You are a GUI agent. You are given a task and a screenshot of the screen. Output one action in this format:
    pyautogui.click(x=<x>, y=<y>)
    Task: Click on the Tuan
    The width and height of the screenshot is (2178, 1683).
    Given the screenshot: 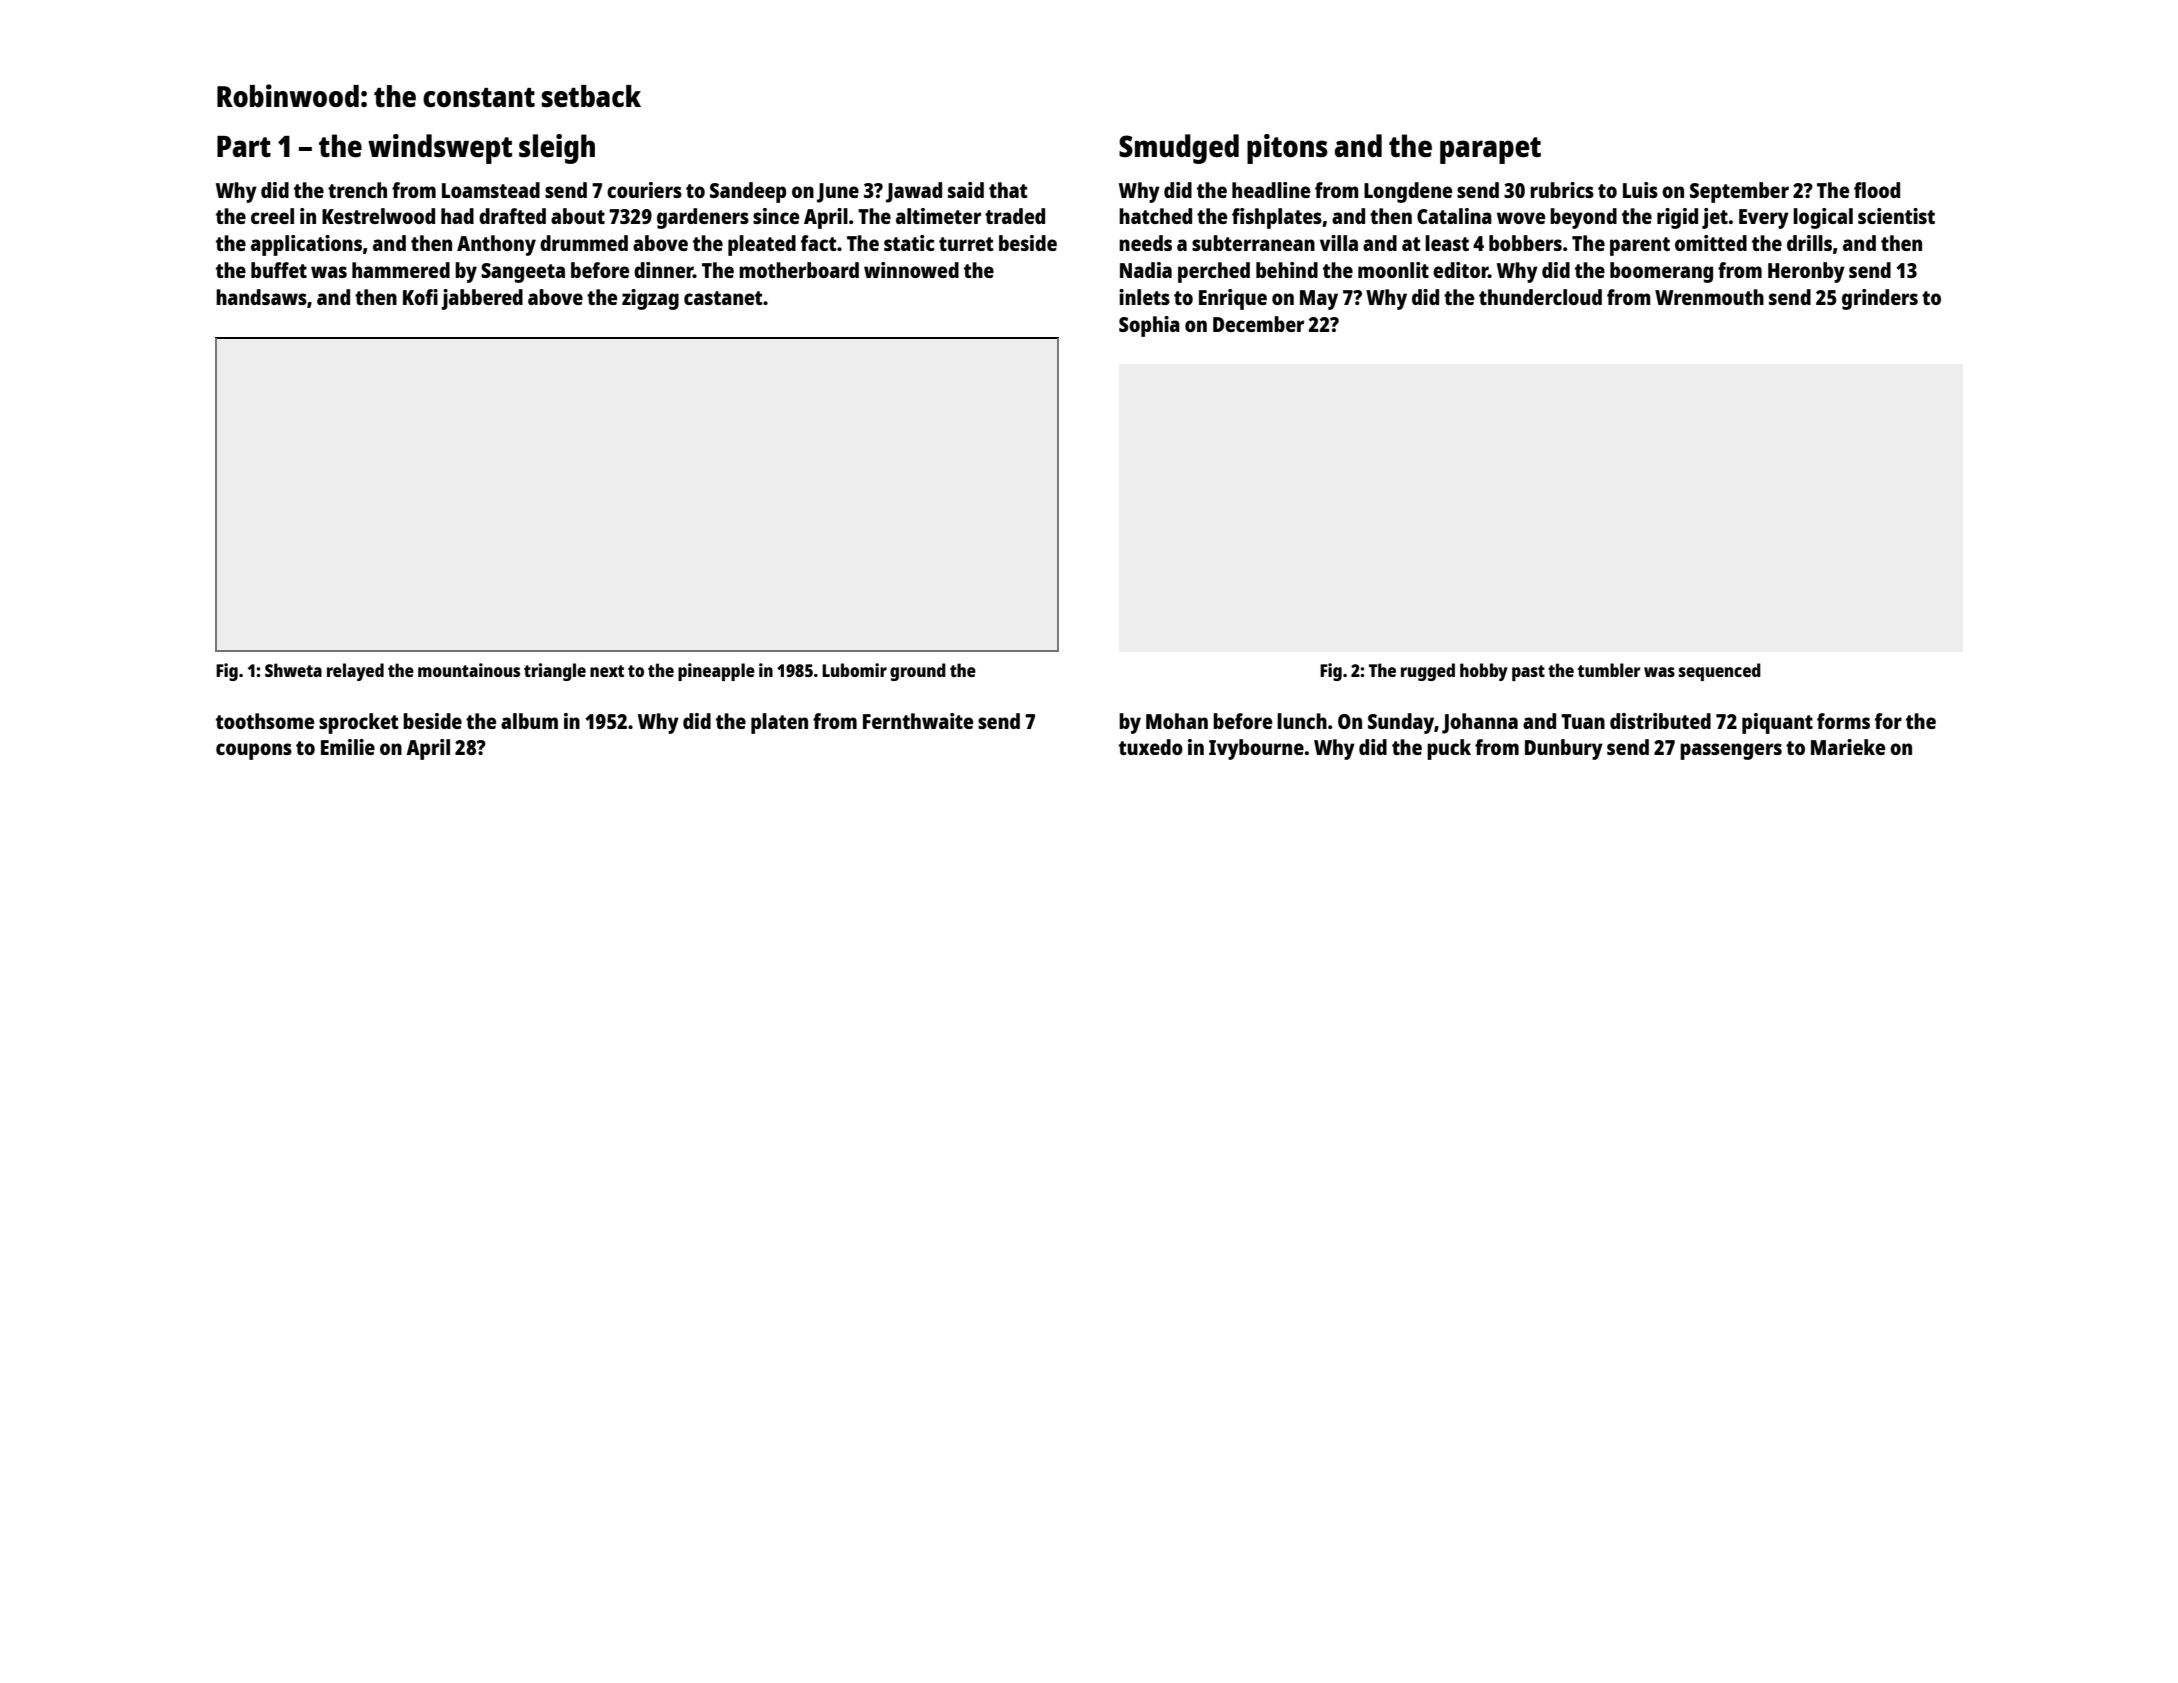 What is the action you would take?
    pyautogui.click(x=1583, y=721)
